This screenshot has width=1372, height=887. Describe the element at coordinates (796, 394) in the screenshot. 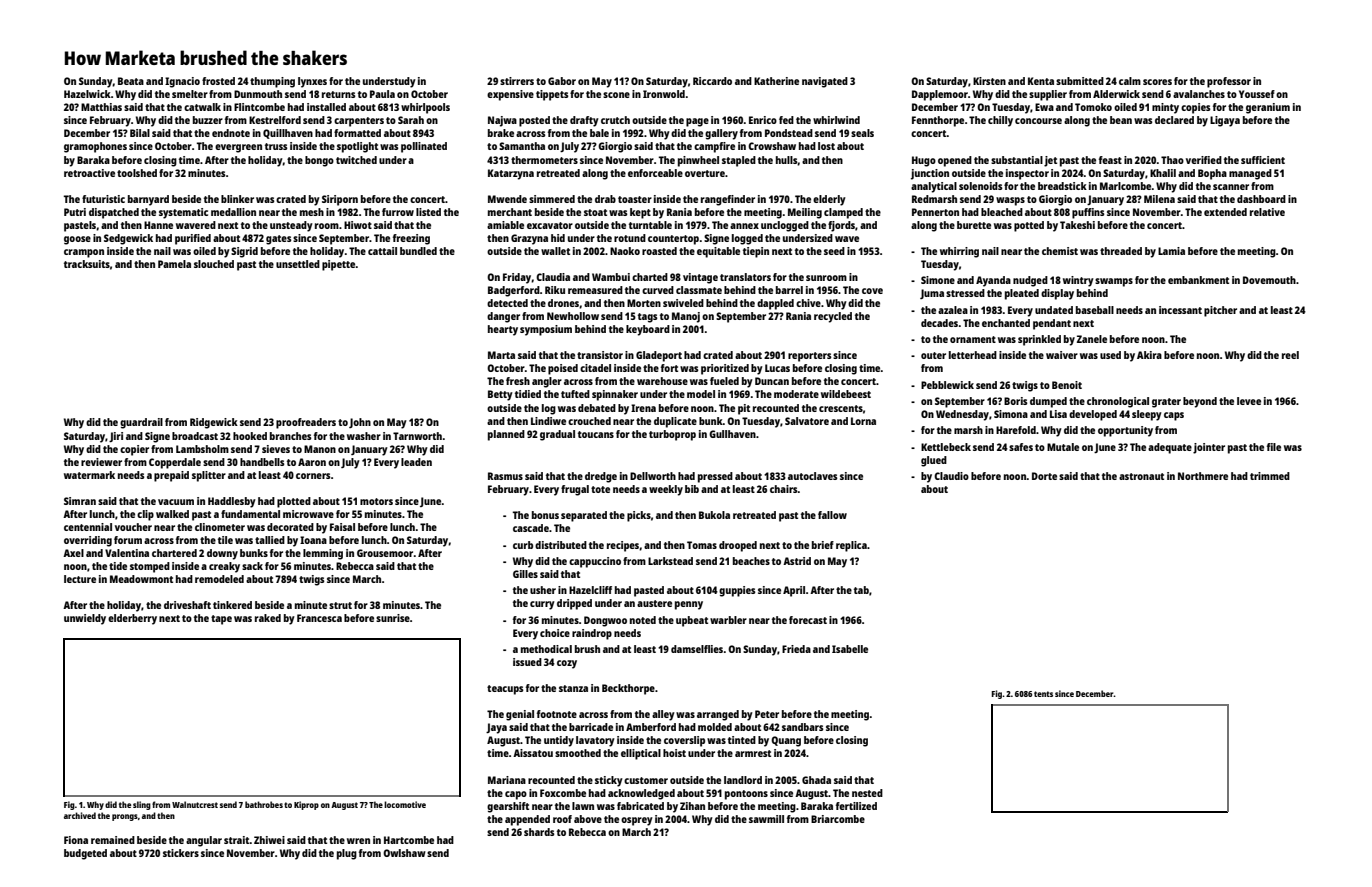

I see `moderate` at that location.
